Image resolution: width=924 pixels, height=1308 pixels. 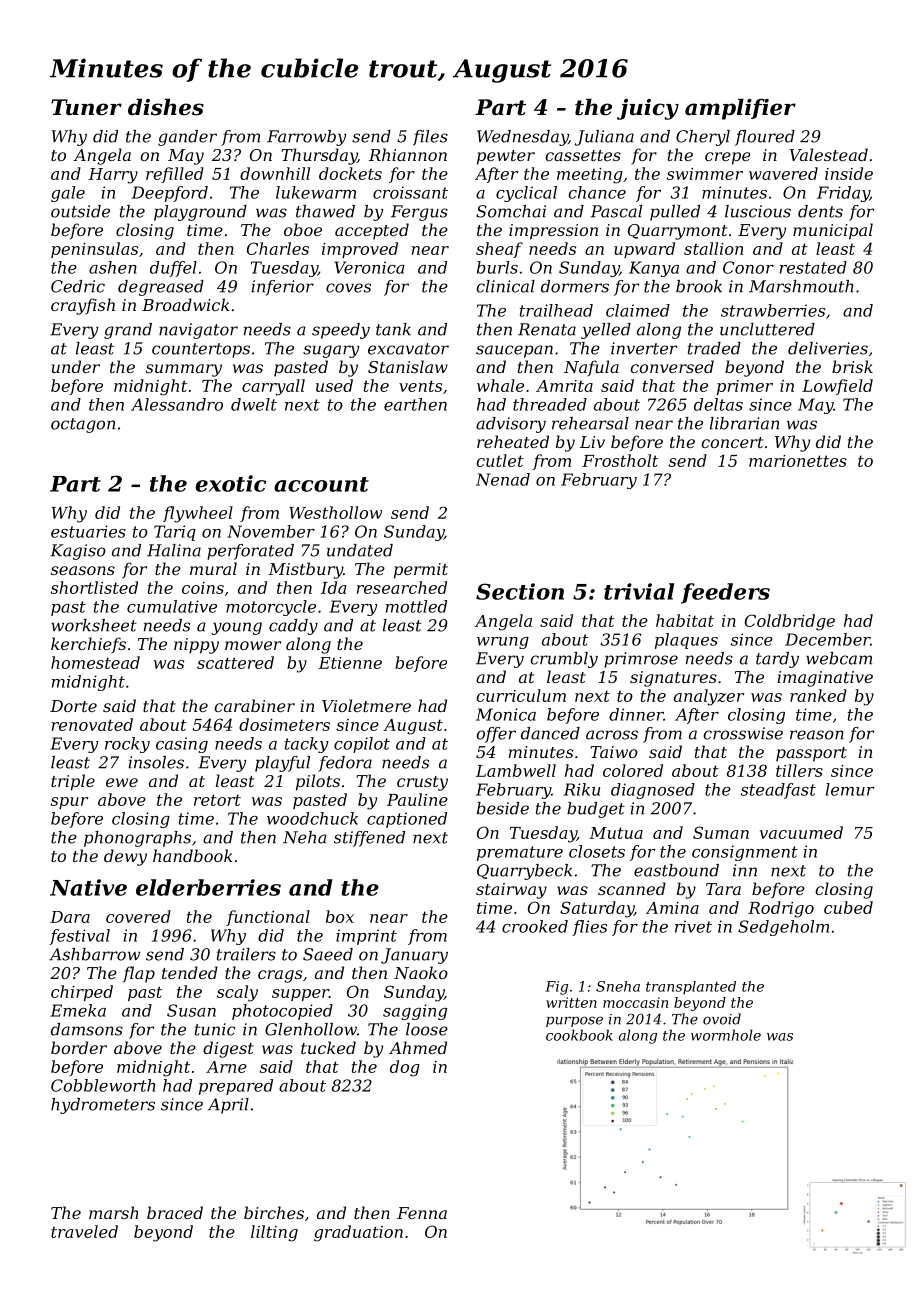 I want to click on outside, so click(x=80, y=211).
